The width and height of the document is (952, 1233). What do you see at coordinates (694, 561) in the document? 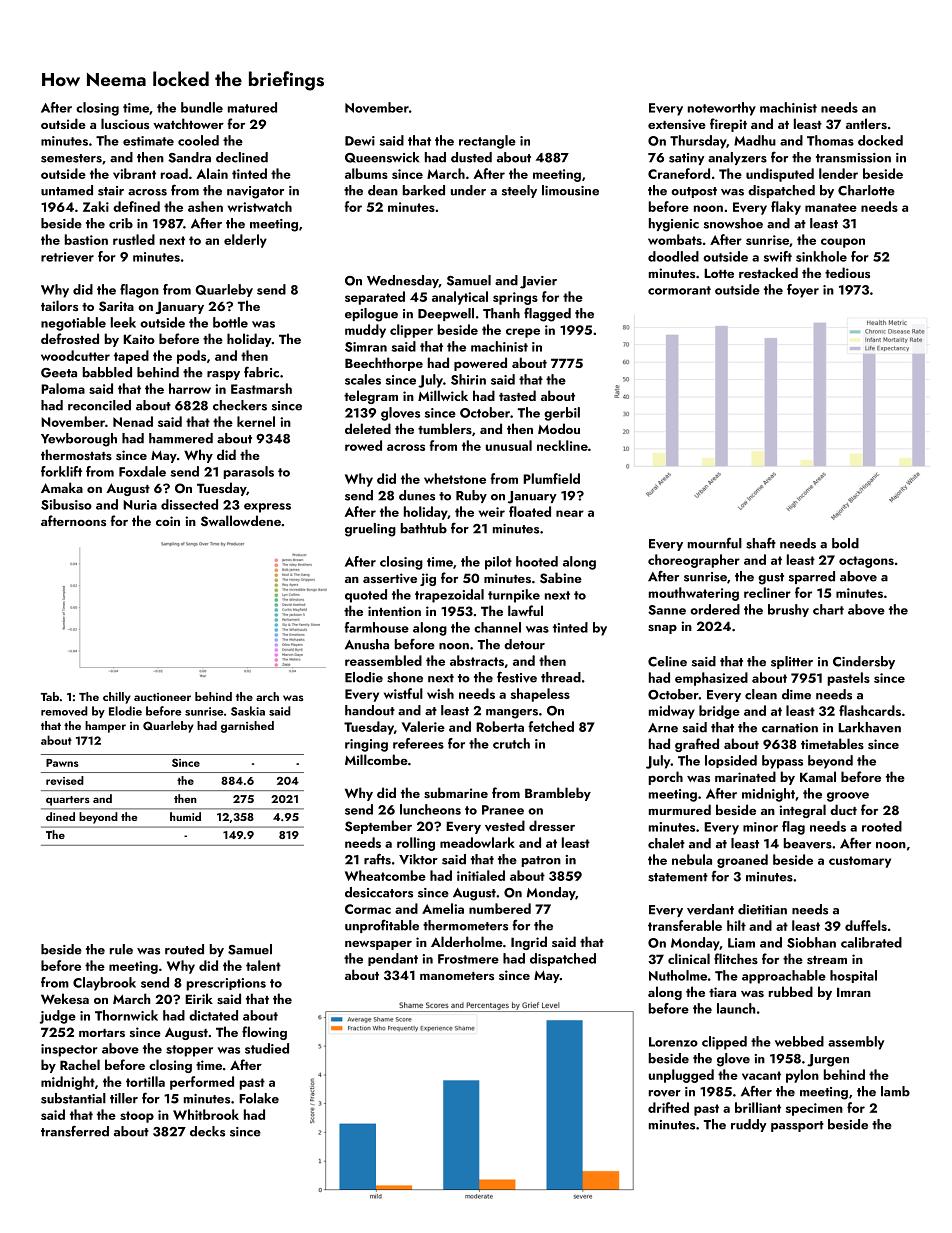
I see `choreographer` at bounding box center [694, 561].
